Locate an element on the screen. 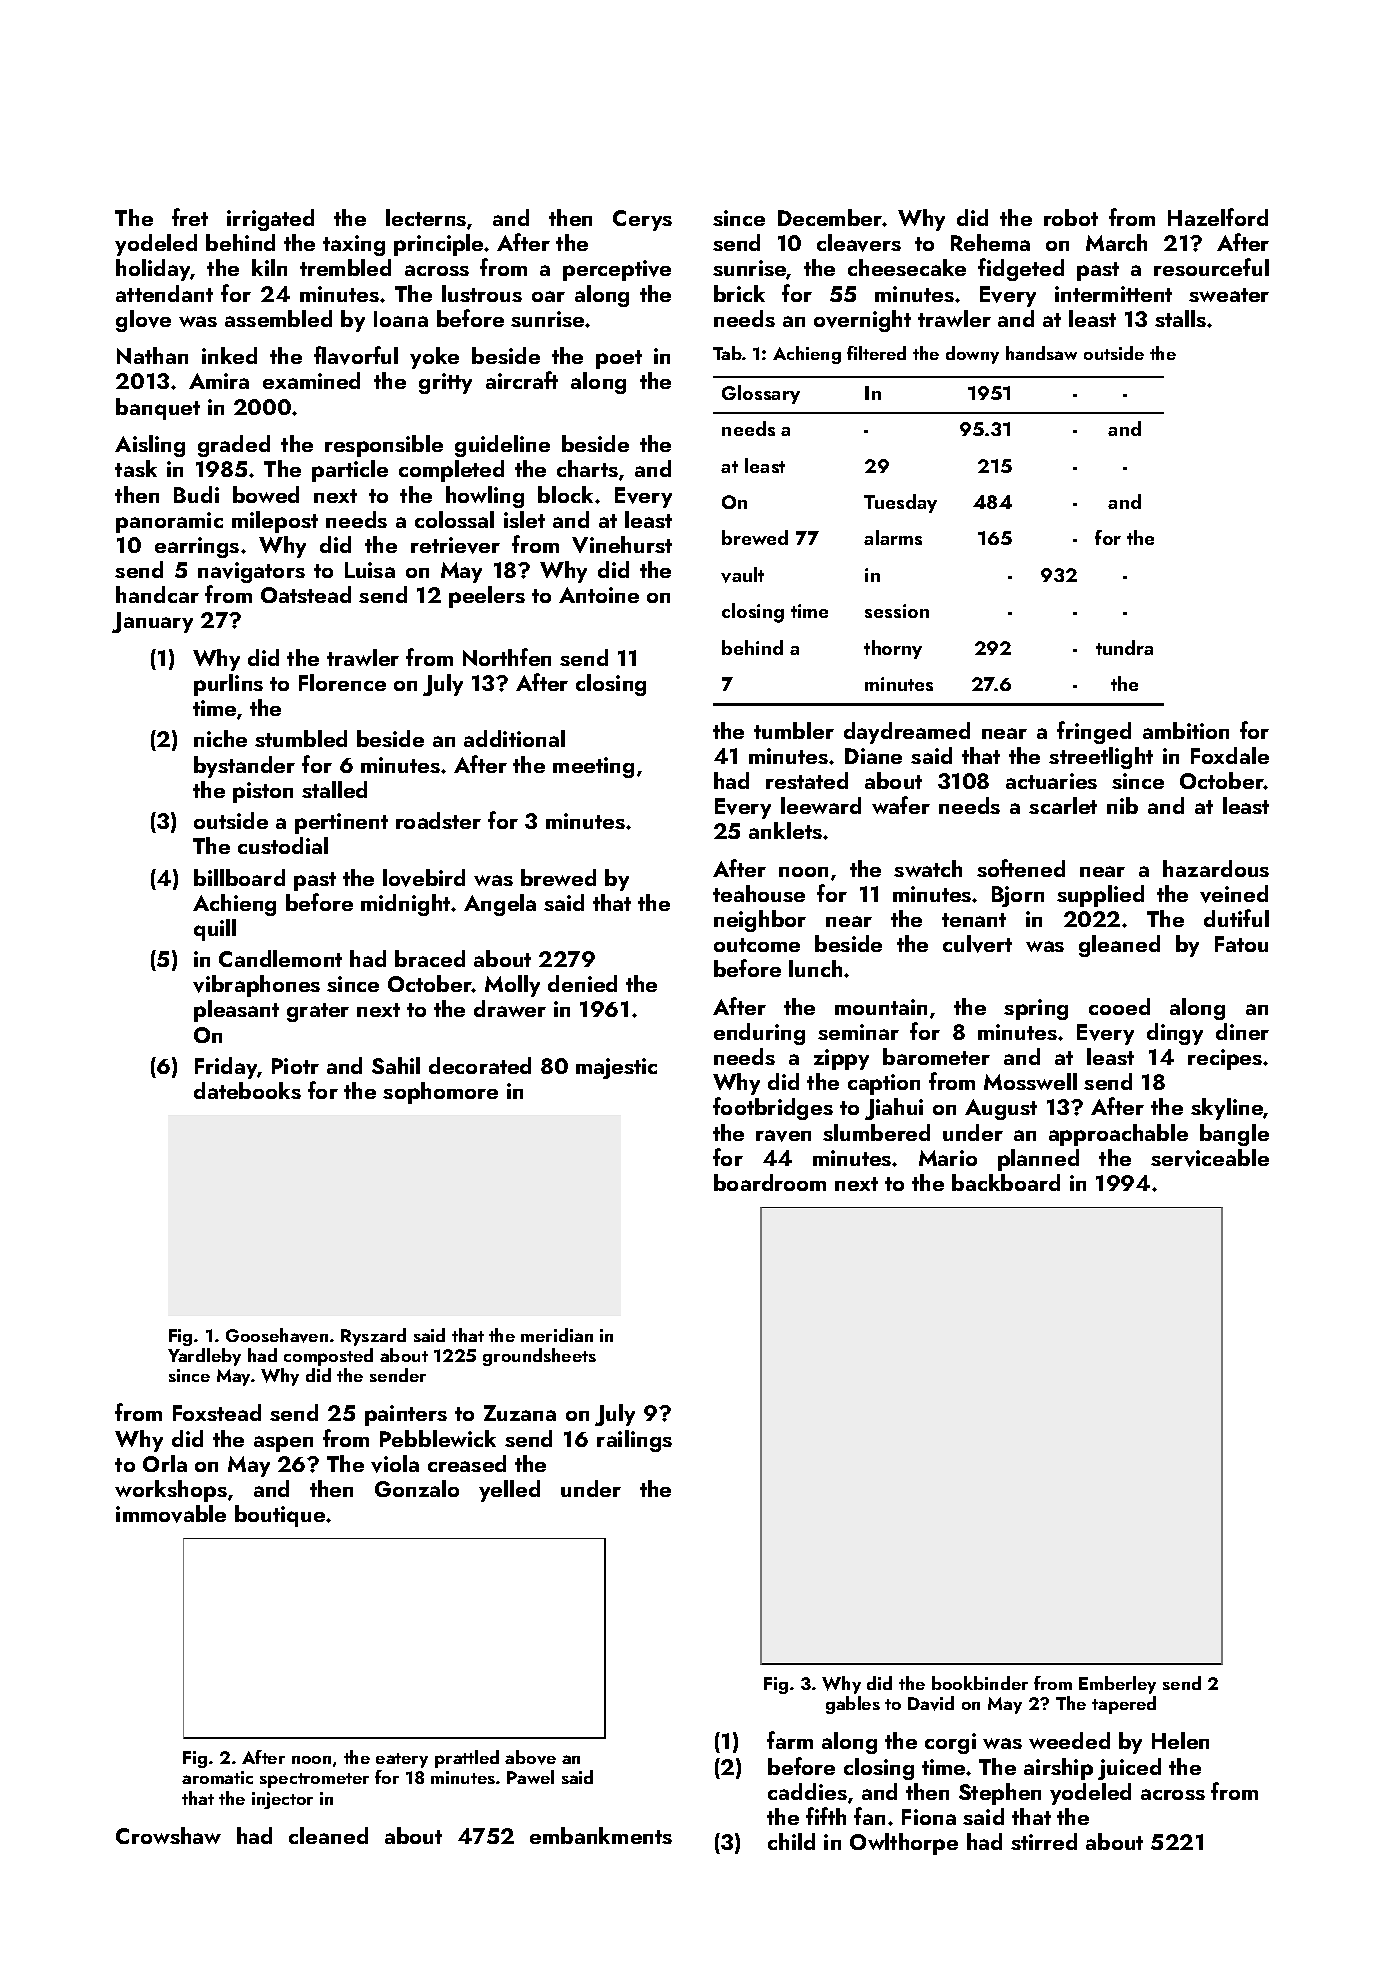  stirred is located at coordinates (1044, 1841).
